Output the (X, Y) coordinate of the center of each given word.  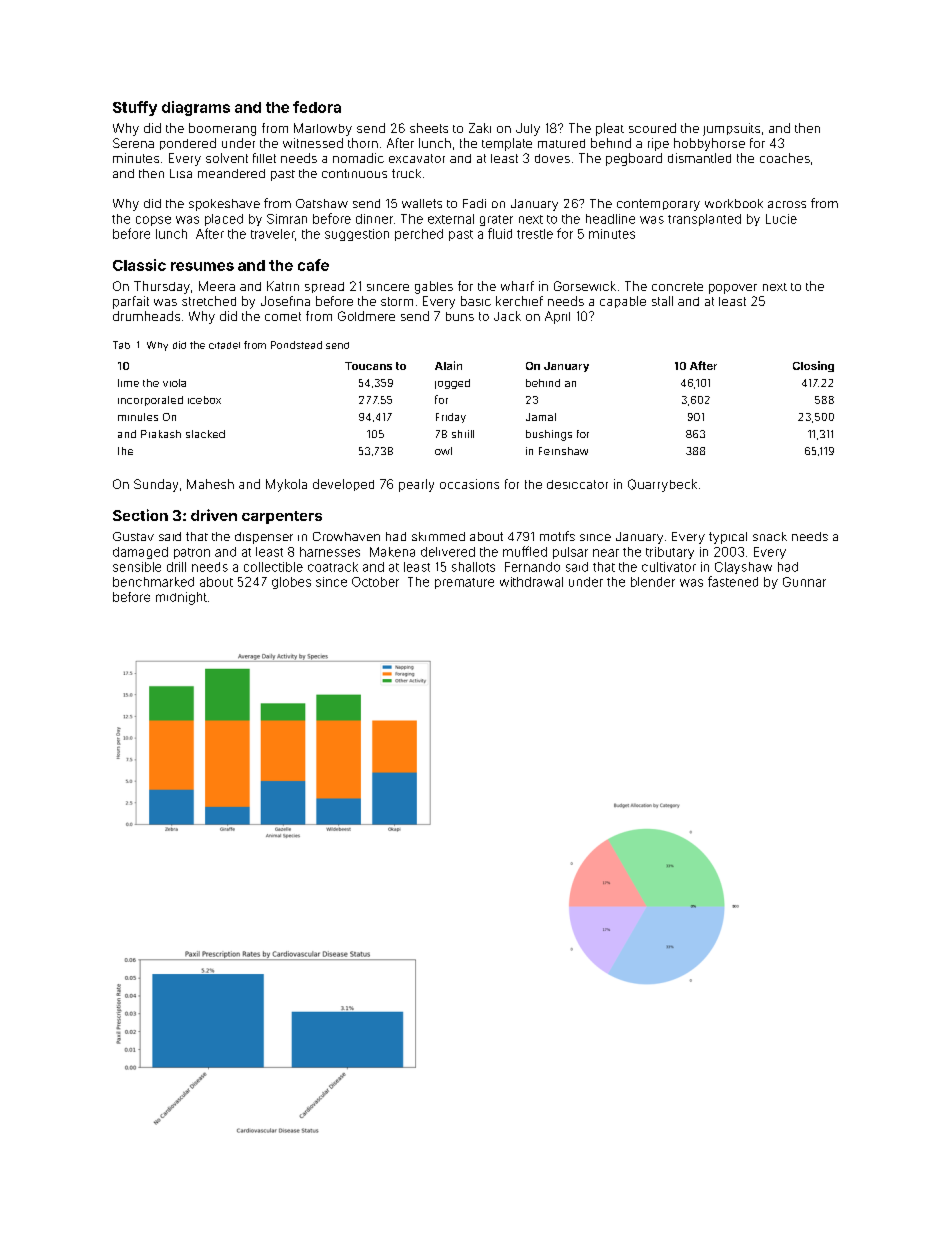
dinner (374, 219)
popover (733, 289)
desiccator (577, 484)
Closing (813, 366)
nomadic (358, 158)
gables (434, 287)
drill (176, 567)
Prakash (161, 434)
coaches (785, 158)
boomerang (222, 129)
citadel (224, 345)
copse (153, 221)
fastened (733, 581)
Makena (392, 552)
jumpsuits (731, 129)
